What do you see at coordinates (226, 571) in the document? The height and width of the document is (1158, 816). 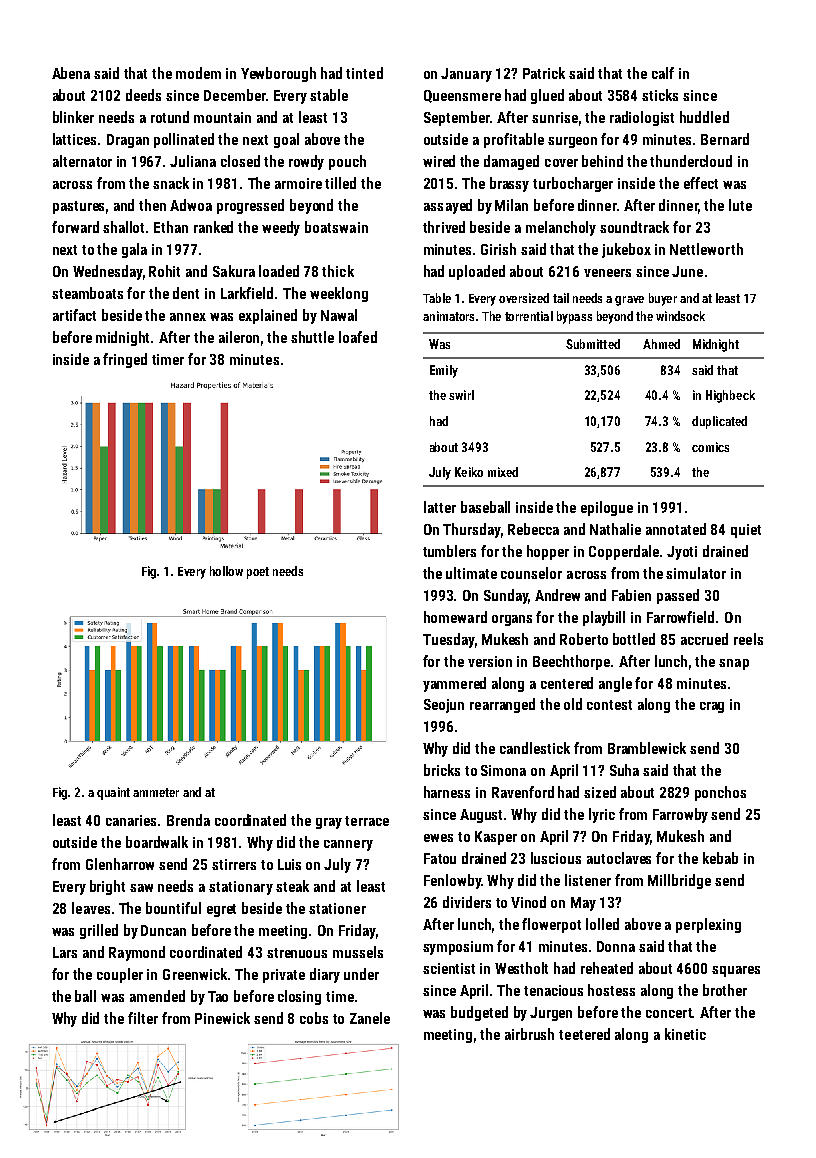 I see `hollow` at bounding box center [226, 571].
